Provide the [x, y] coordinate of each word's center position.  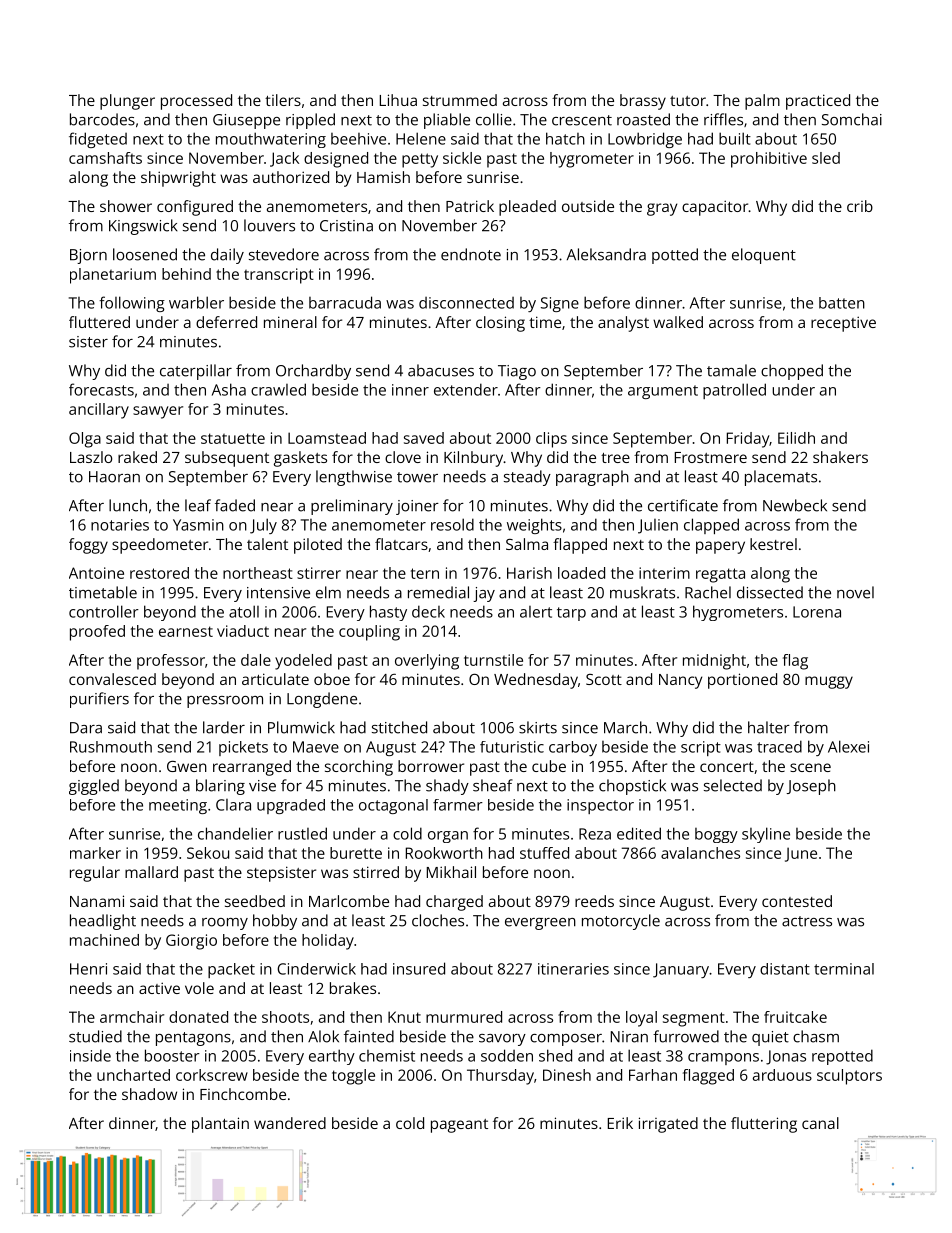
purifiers [99, 700]
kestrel [773, 544]
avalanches [700, 853]
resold [452, 524]
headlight [103, 922]
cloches [438, 920]
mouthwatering [271, 140]
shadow [149, 1094]
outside [588, 206]
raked [137, 457]
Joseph [811, 787]
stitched [399, 727]
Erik [620, 1123]
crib [860, 206]
